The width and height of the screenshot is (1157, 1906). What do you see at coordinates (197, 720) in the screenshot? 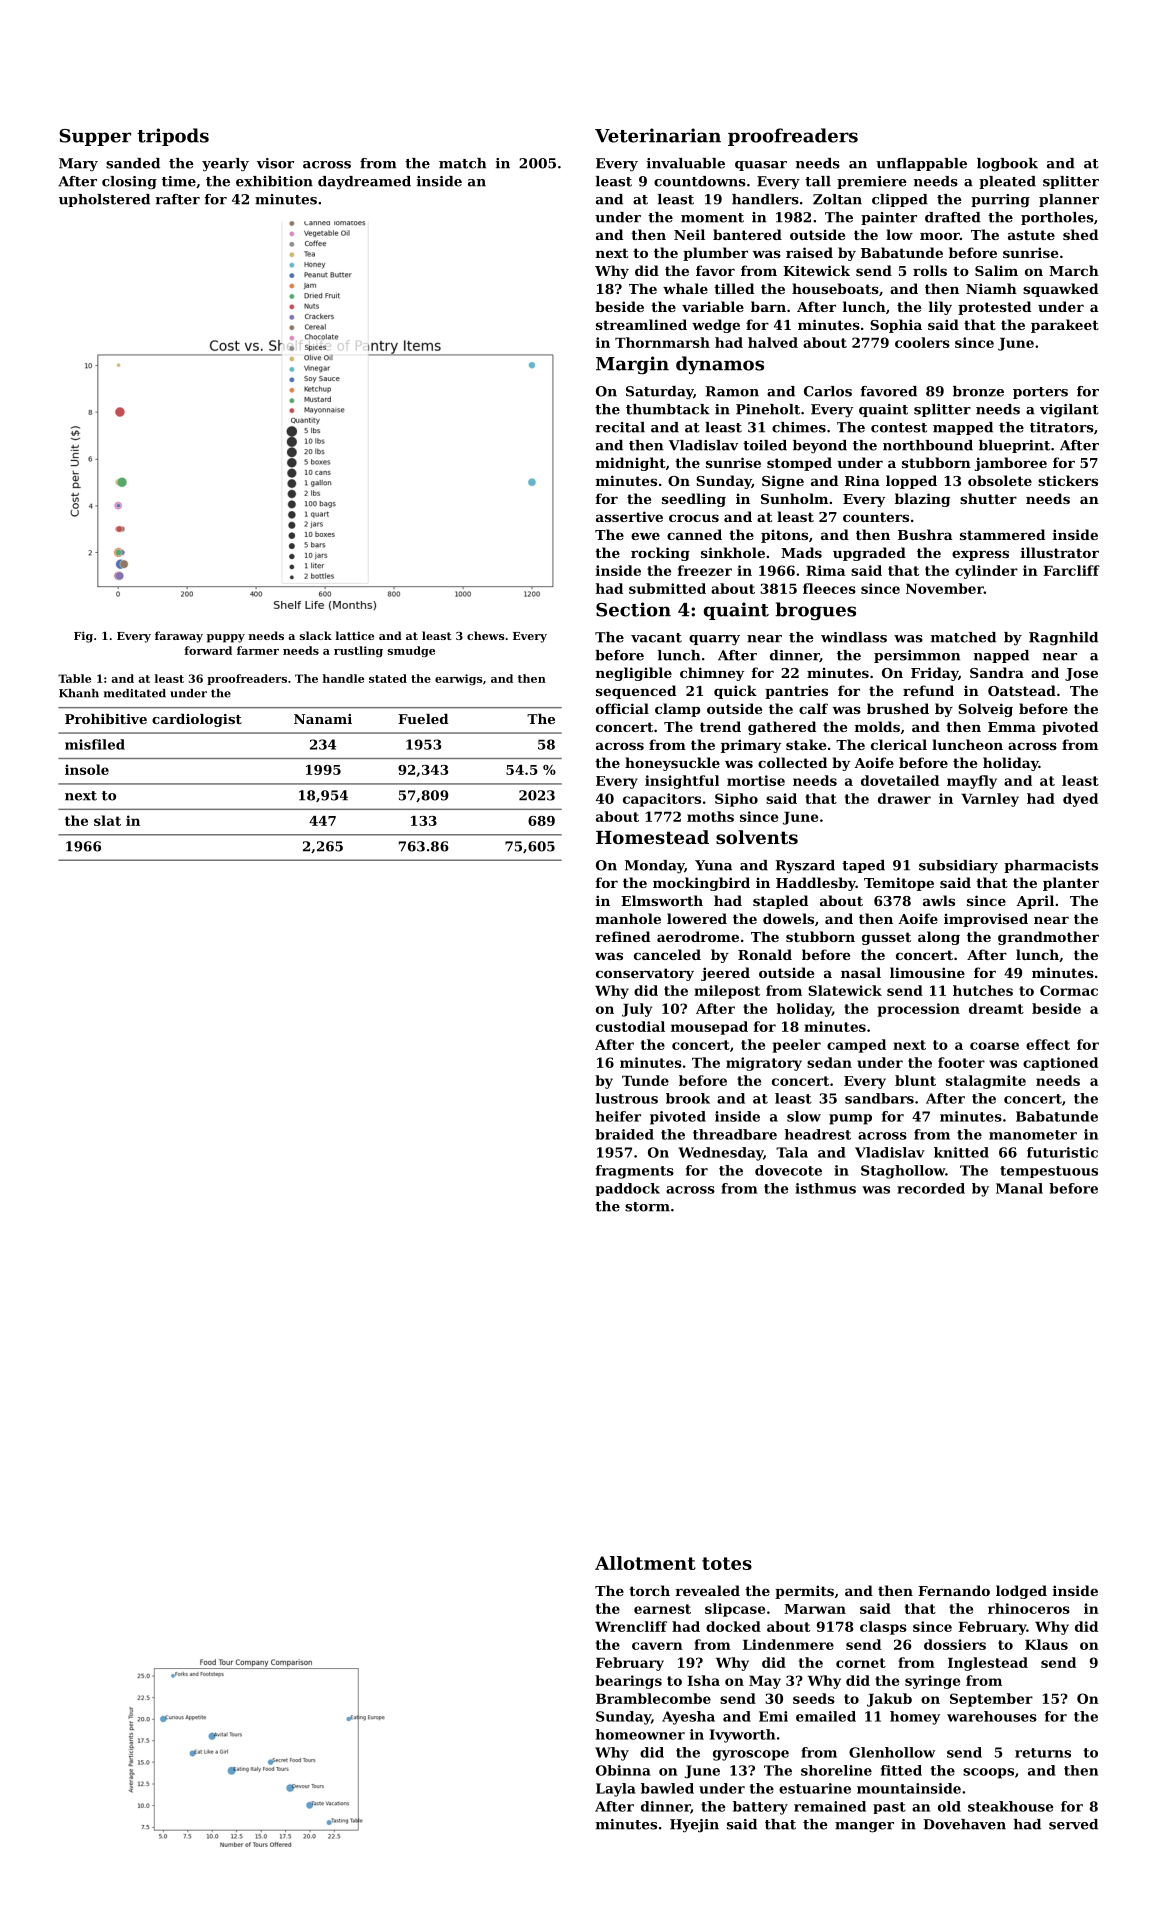
I see `cardiologist` at bounding box center [197, 720].
